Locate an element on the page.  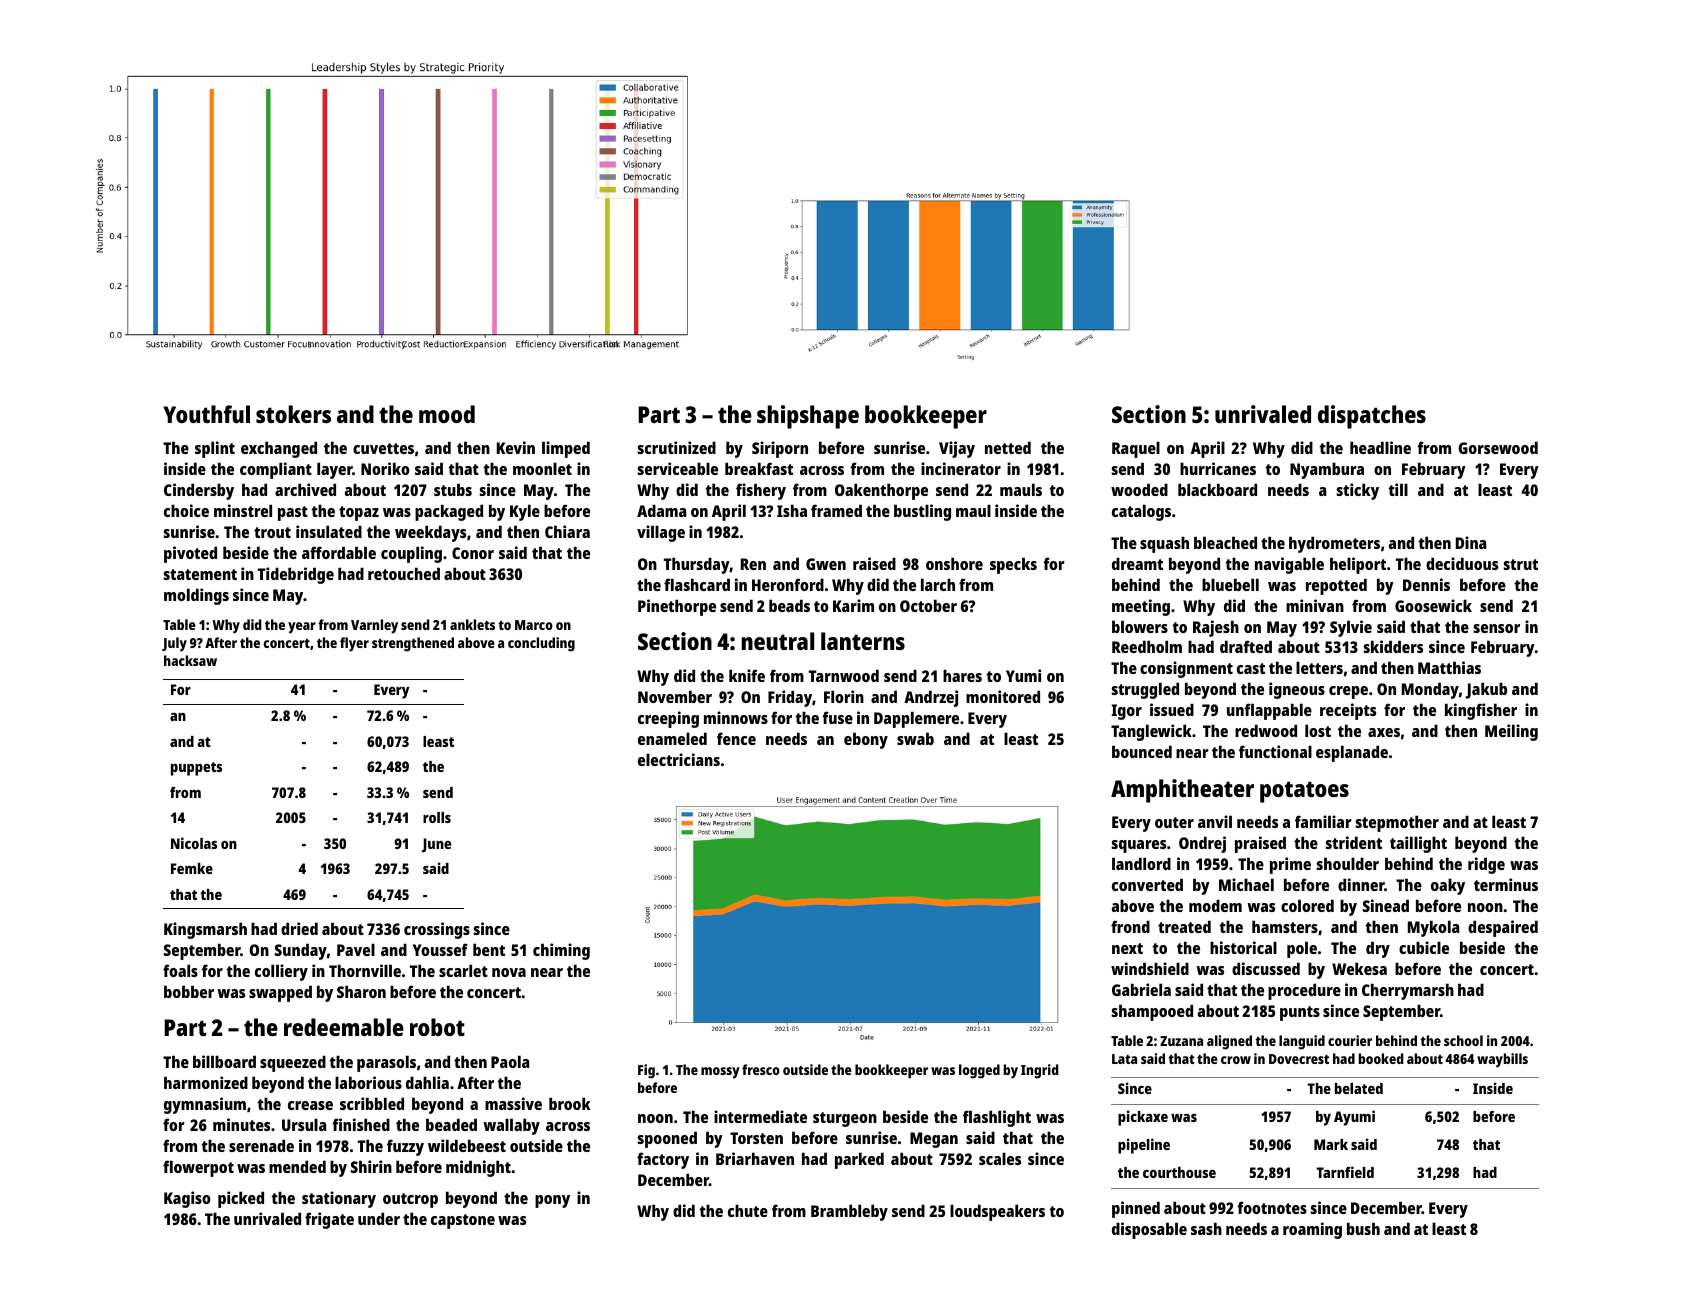
courthouse is located at coordinates (1179, 1172).
